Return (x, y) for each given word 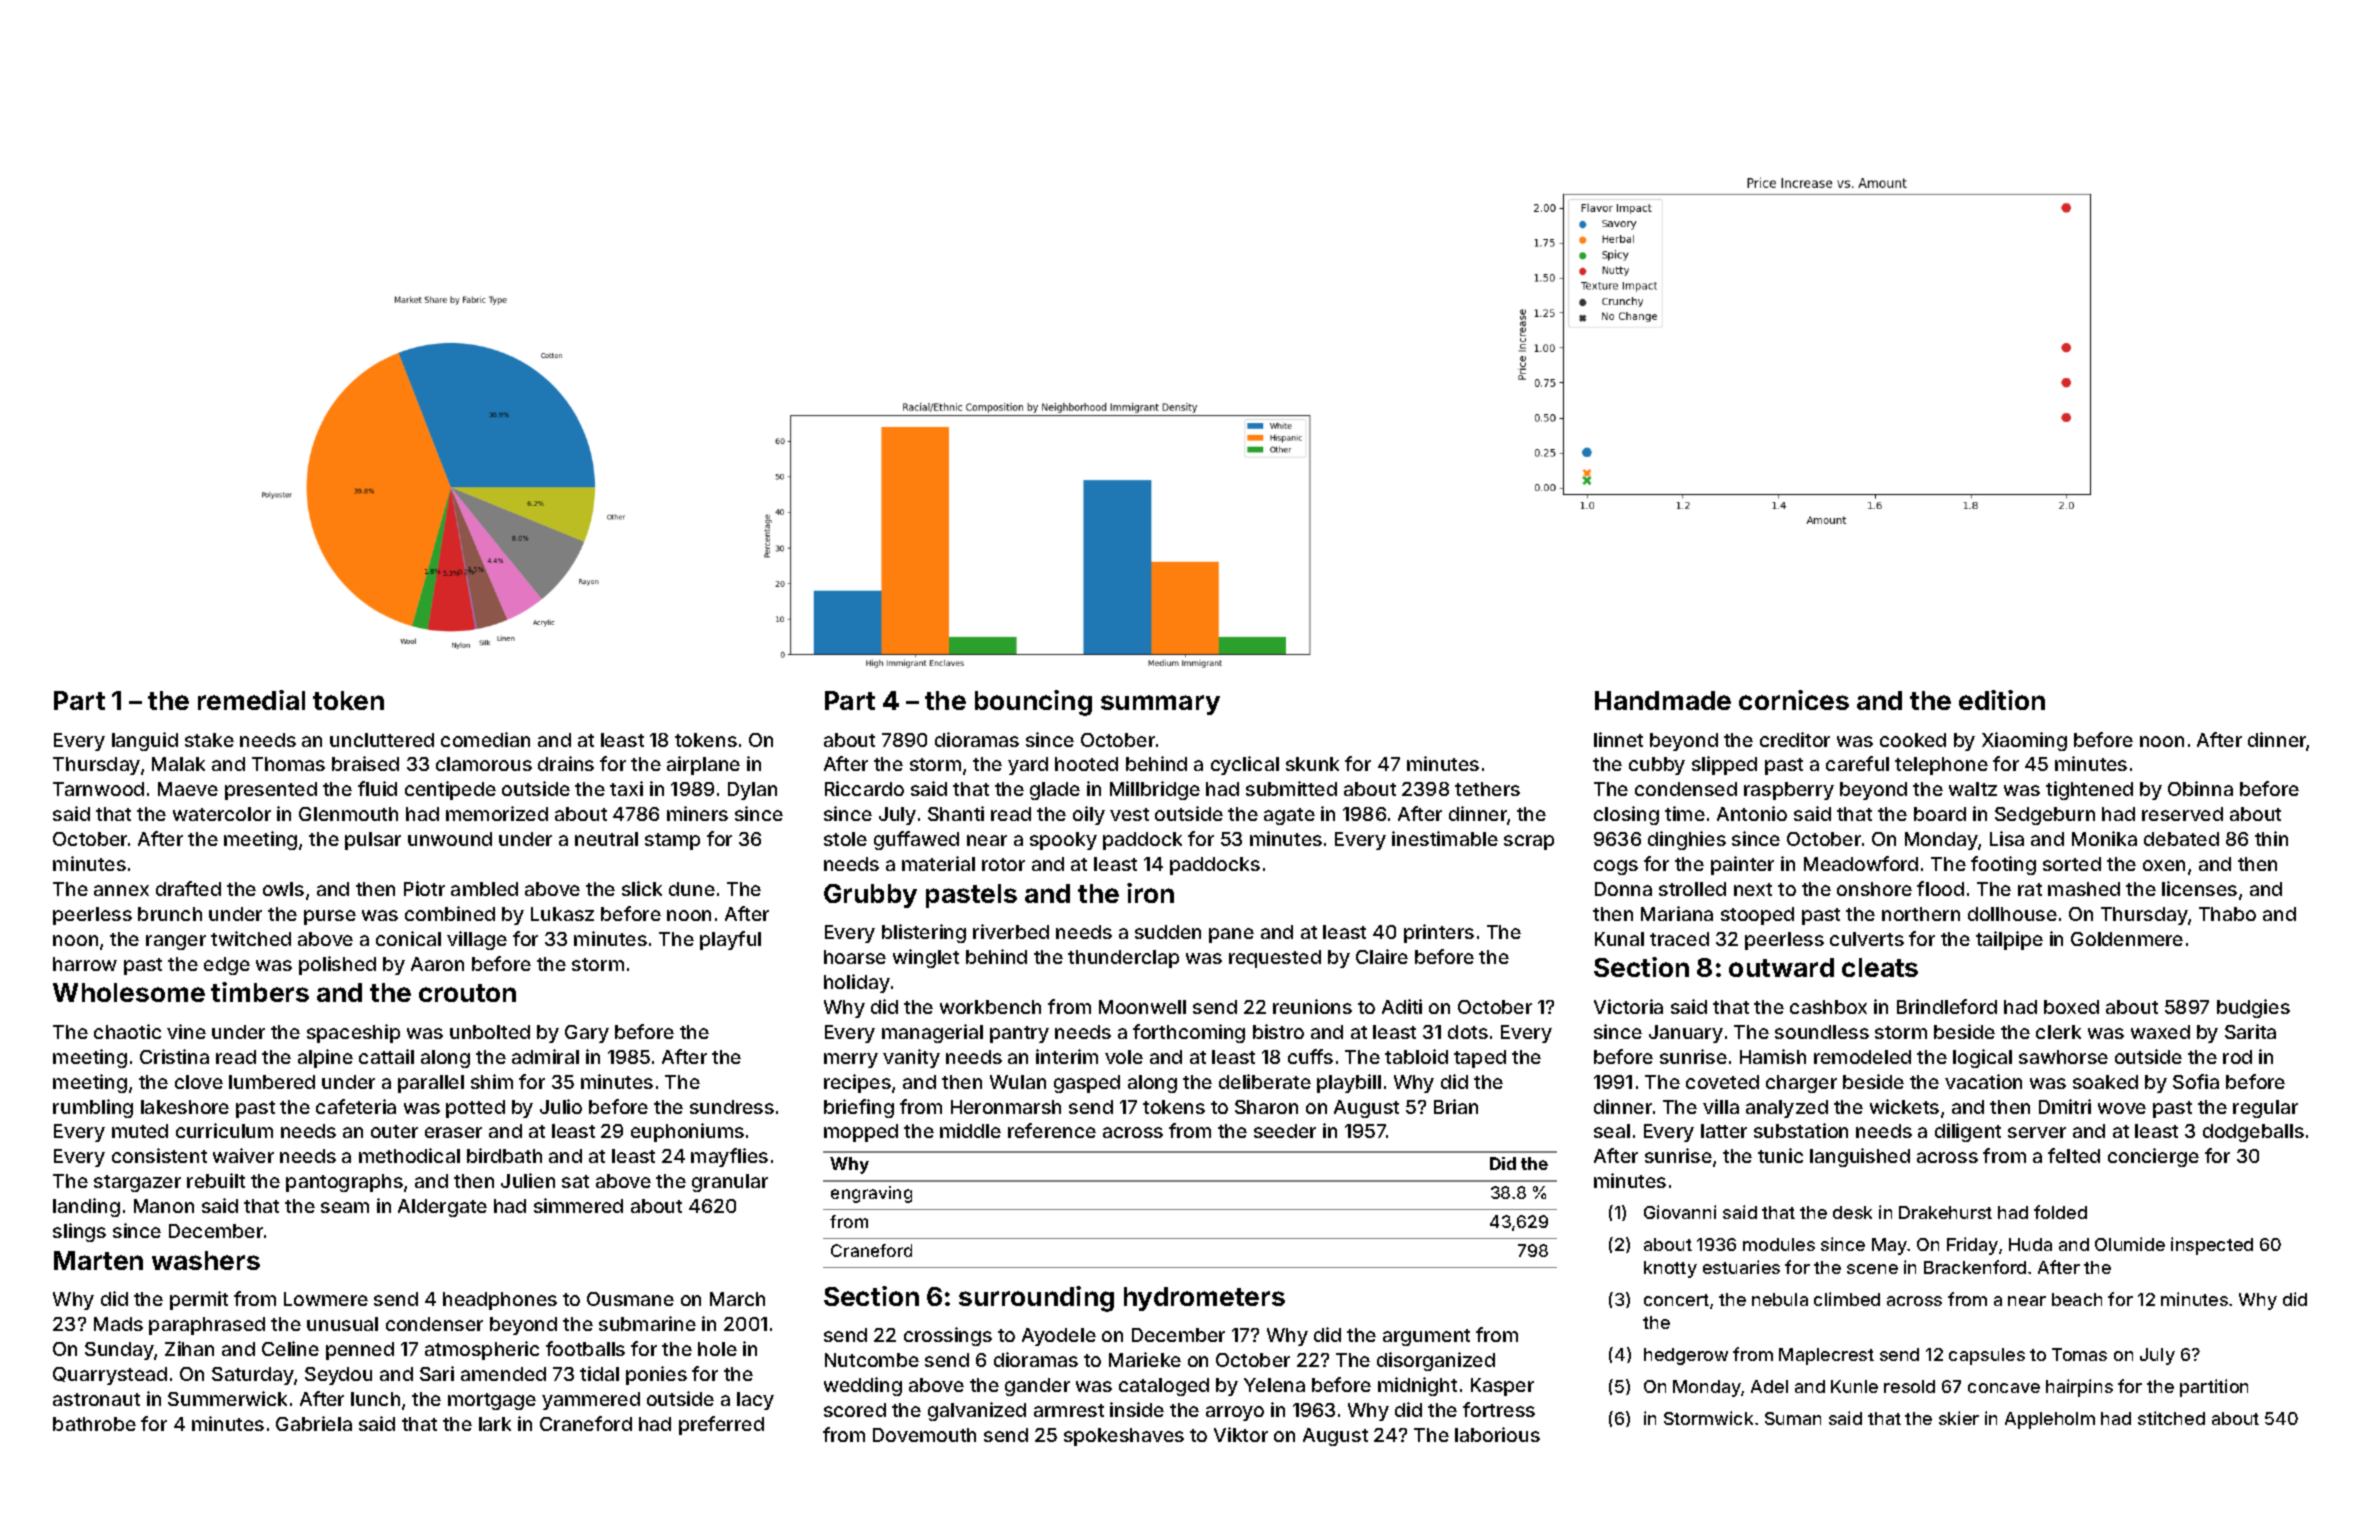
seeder (1285, 1131)
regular (2265, 1109)
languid (145, 741)
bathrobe (94, 1424)
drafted (188, 888)
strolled (1692, 889)
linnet (1618, 739)
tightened (2089, 790)
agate (1289, 816)
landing (86, 1207)
